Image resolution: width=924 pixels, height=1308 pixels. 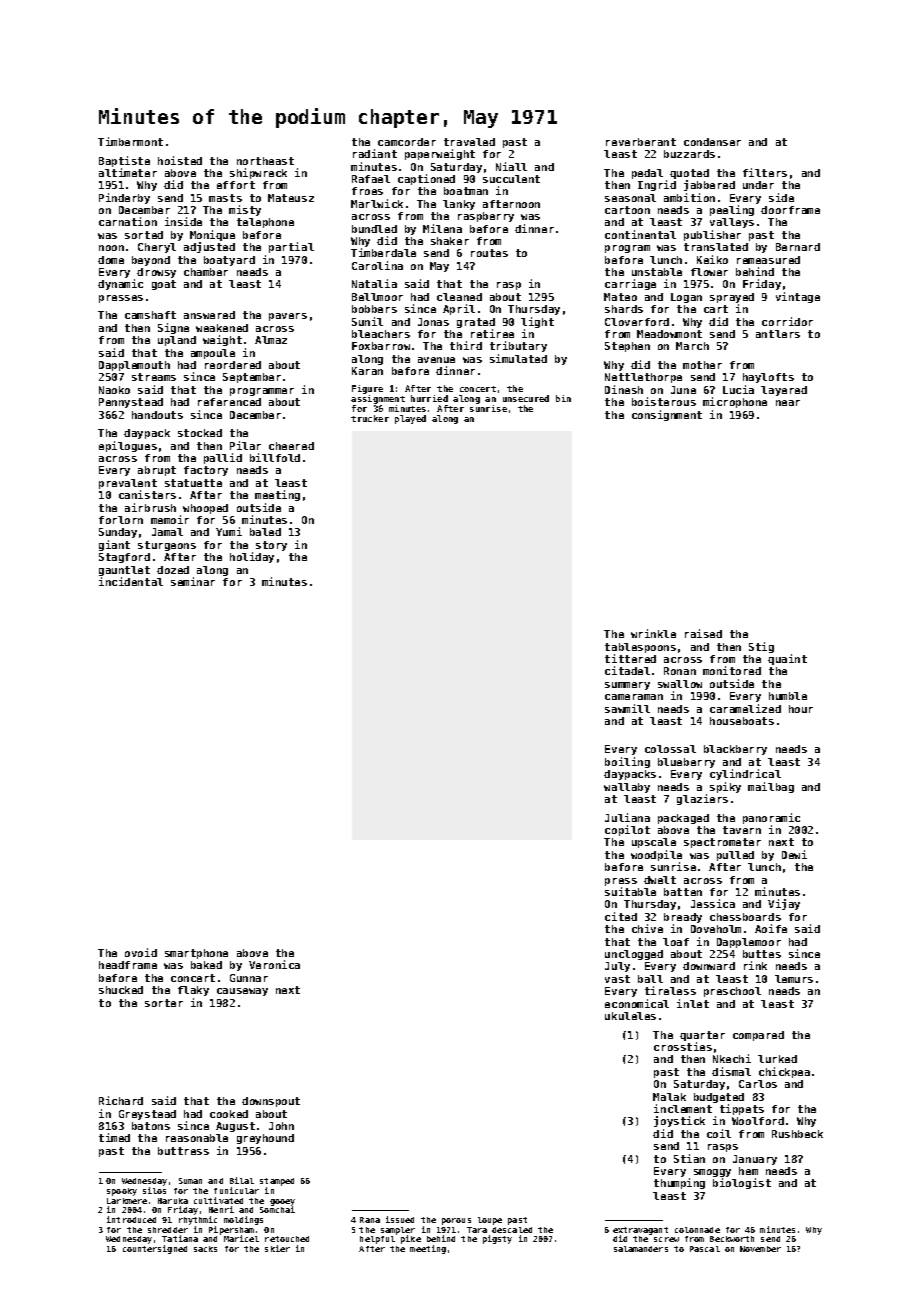 What do you see at coordinates (252, 557) in the screenshot?
I see `holiday` at bounding box center [252, 557].
